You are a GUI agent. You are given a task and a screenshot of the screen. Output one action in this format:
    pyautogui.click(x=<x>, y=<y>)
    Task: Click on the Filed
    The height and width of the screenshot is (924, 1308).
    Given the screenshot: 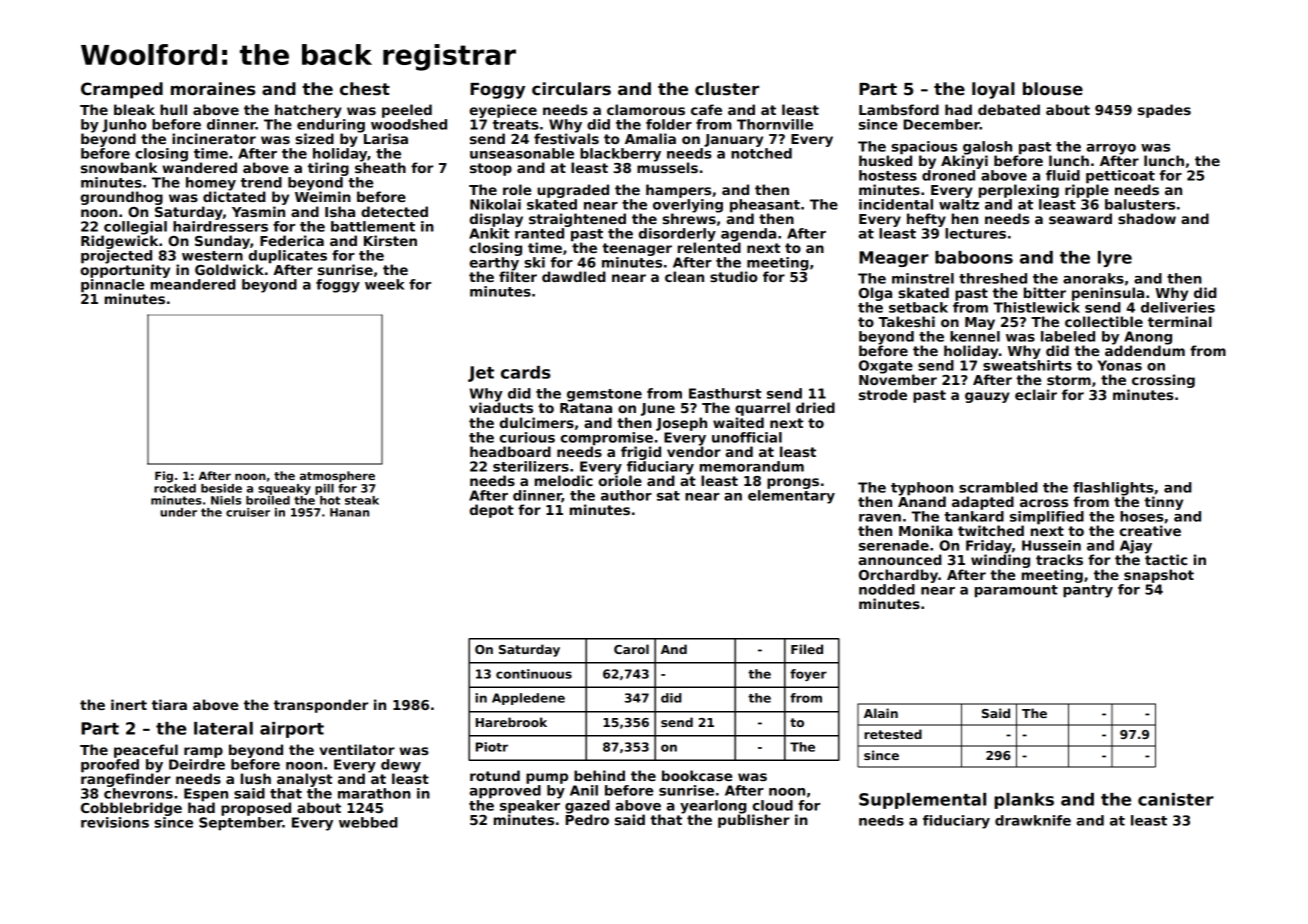 What is the action you would take?
    pyautogui.click(x=807, y=649)
